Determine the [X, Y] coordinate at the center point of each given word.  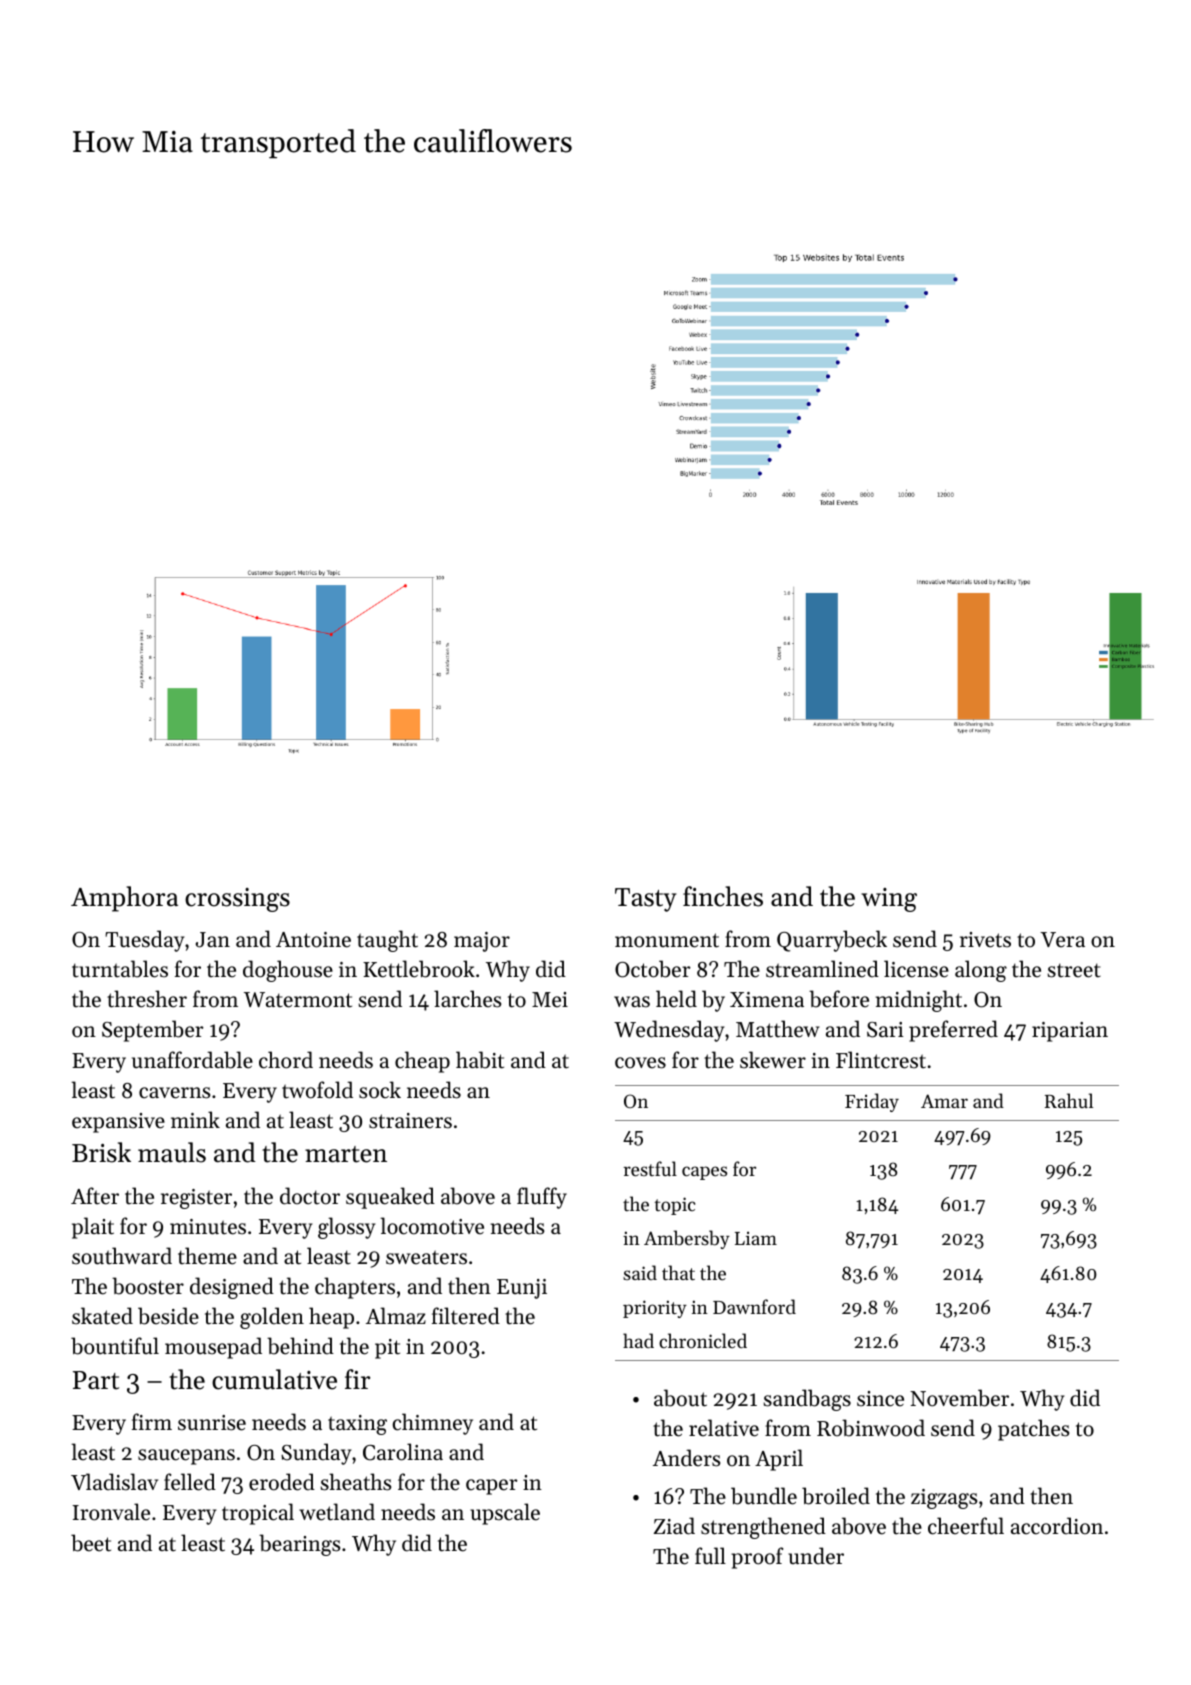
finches [723, 896]
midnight [919, 1001]
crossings [237, 900]
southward [122, 1256]
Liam [756, 1238]
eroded [282, 1482]
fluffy [542, 1198]
